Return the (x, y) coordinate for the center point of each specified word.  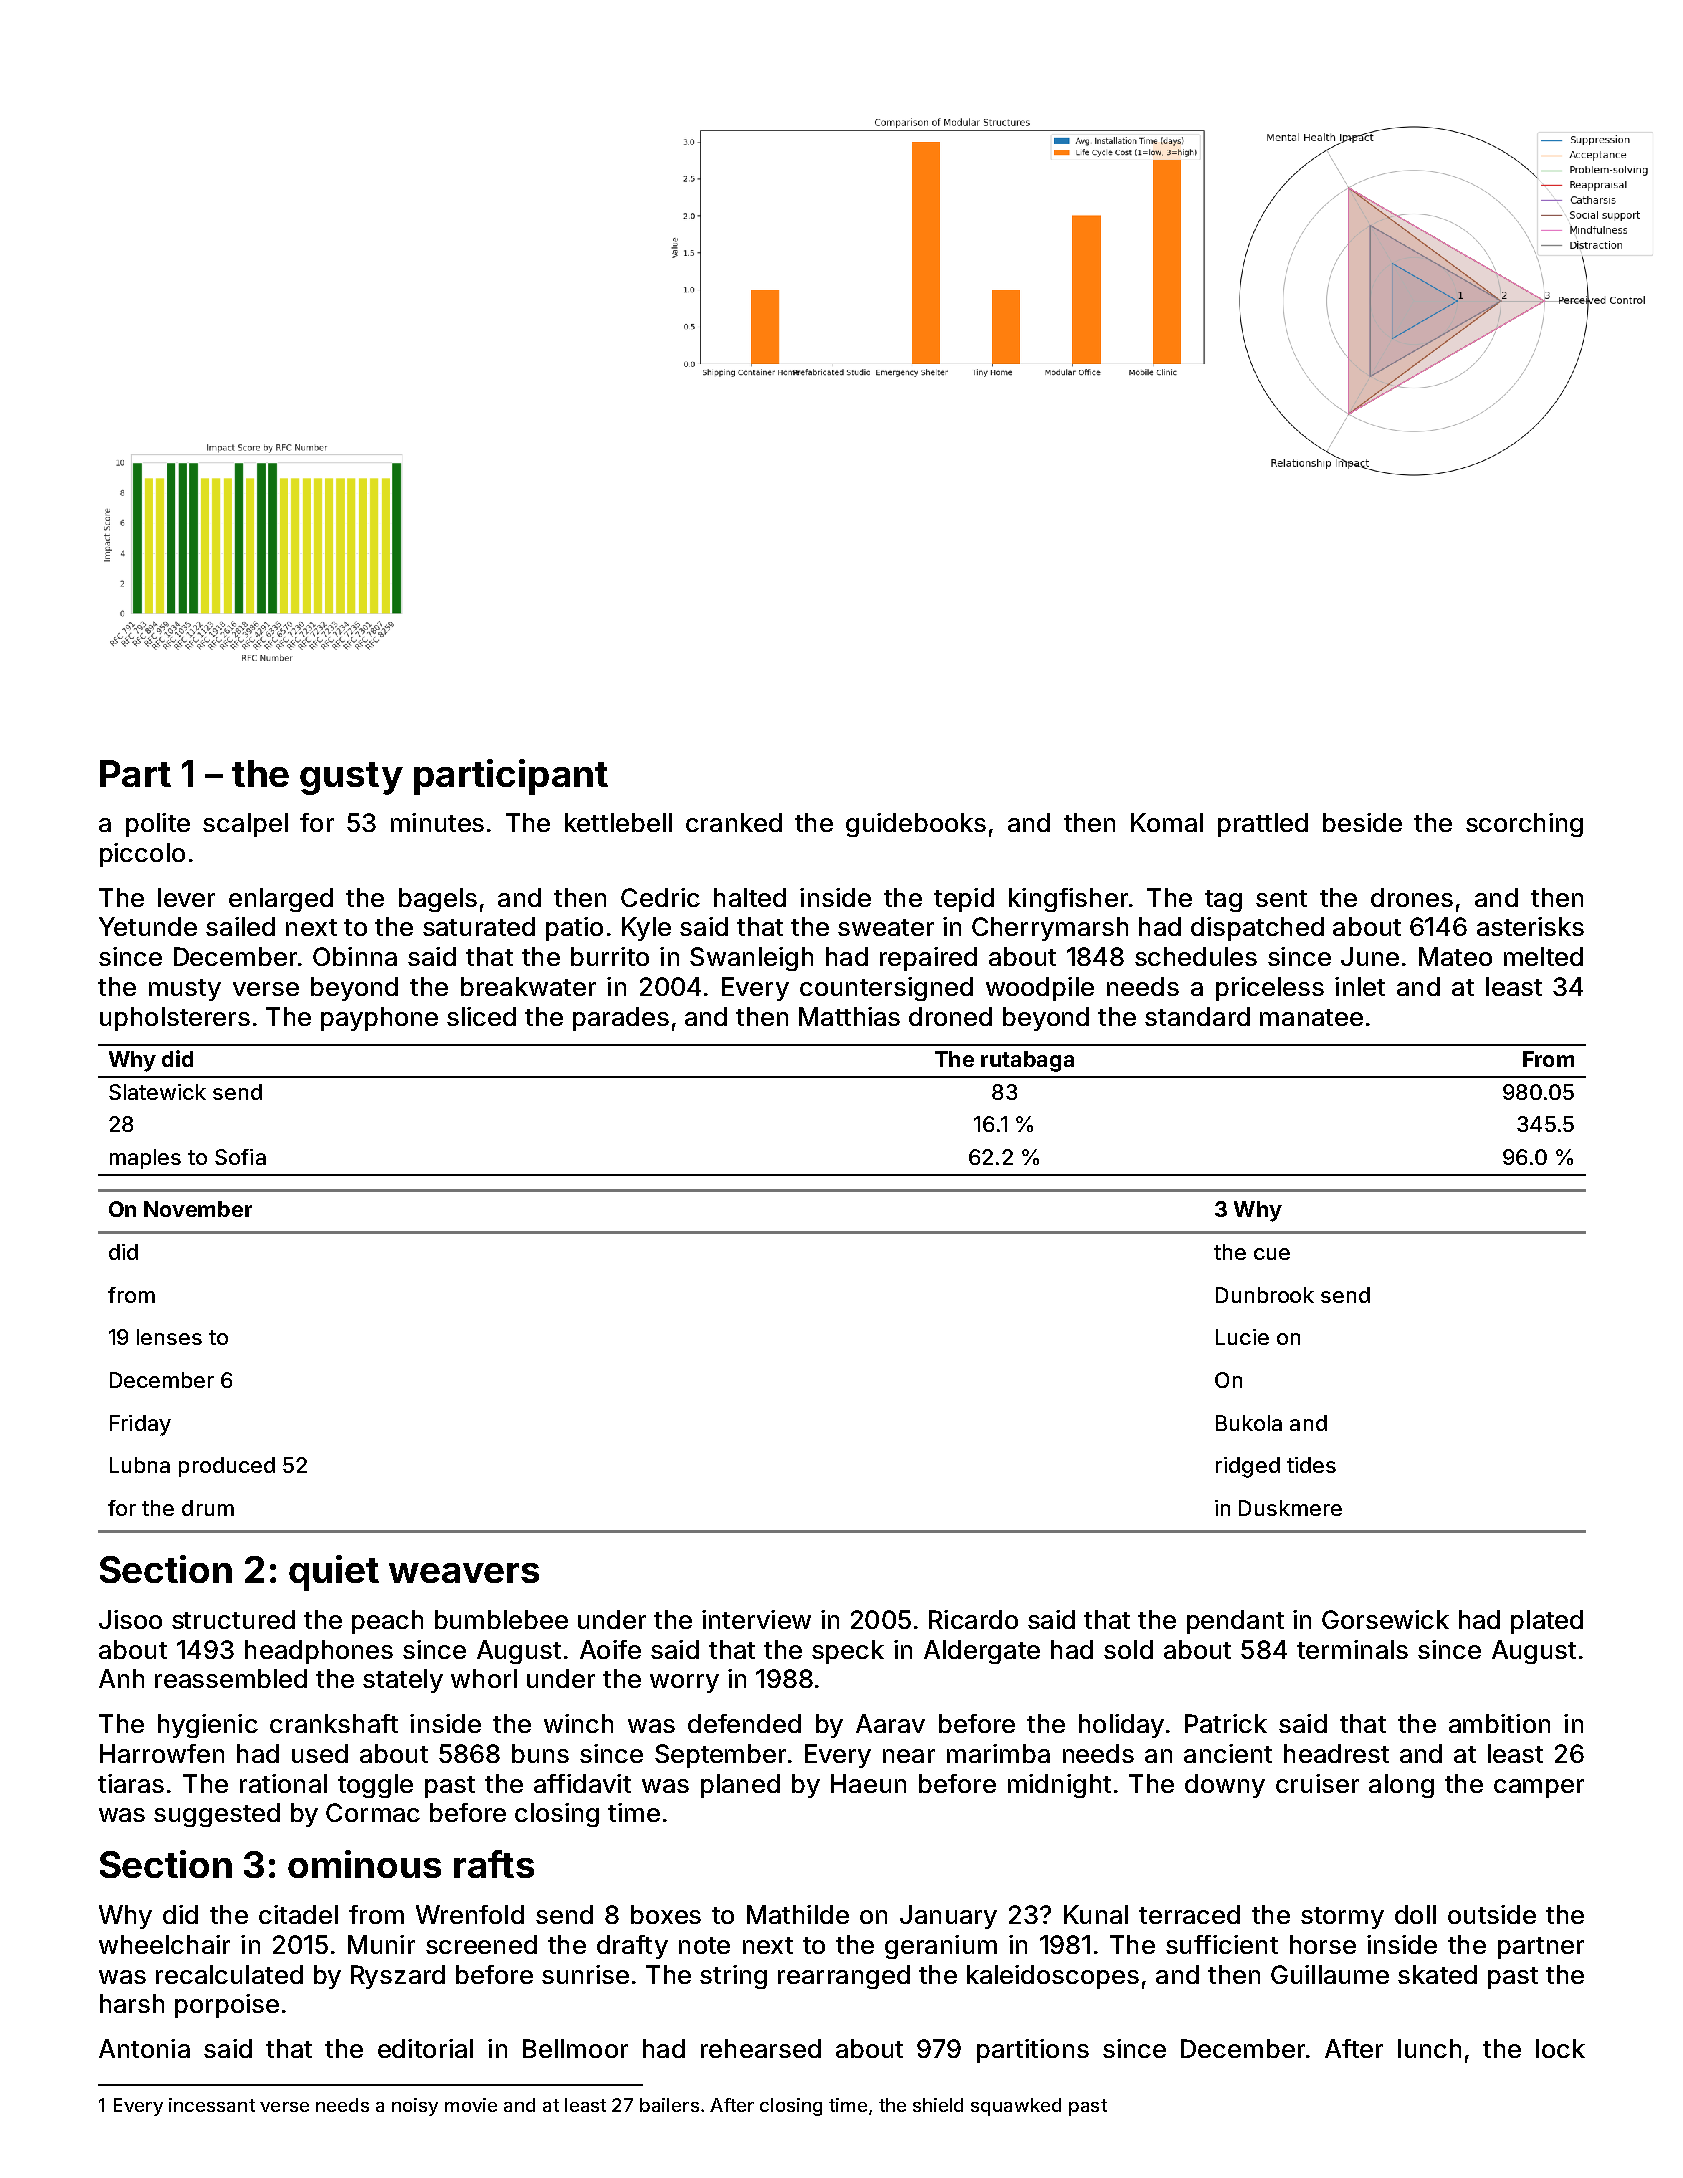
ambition (1499, 1723)
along (1401, 1786)
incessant (212, 2105)
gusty (351, 778)
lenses (169, 1337)
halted (750, 897)
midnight (1059, 1786)
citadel (298, 1914)
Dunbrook (1265, 1295)
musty (185, 990)
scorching (1524, 825)
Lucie (1242, 1337)
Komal (1167, 822)
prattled (1263, 825)
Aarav (890, 1723)
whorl (484, 1678)
